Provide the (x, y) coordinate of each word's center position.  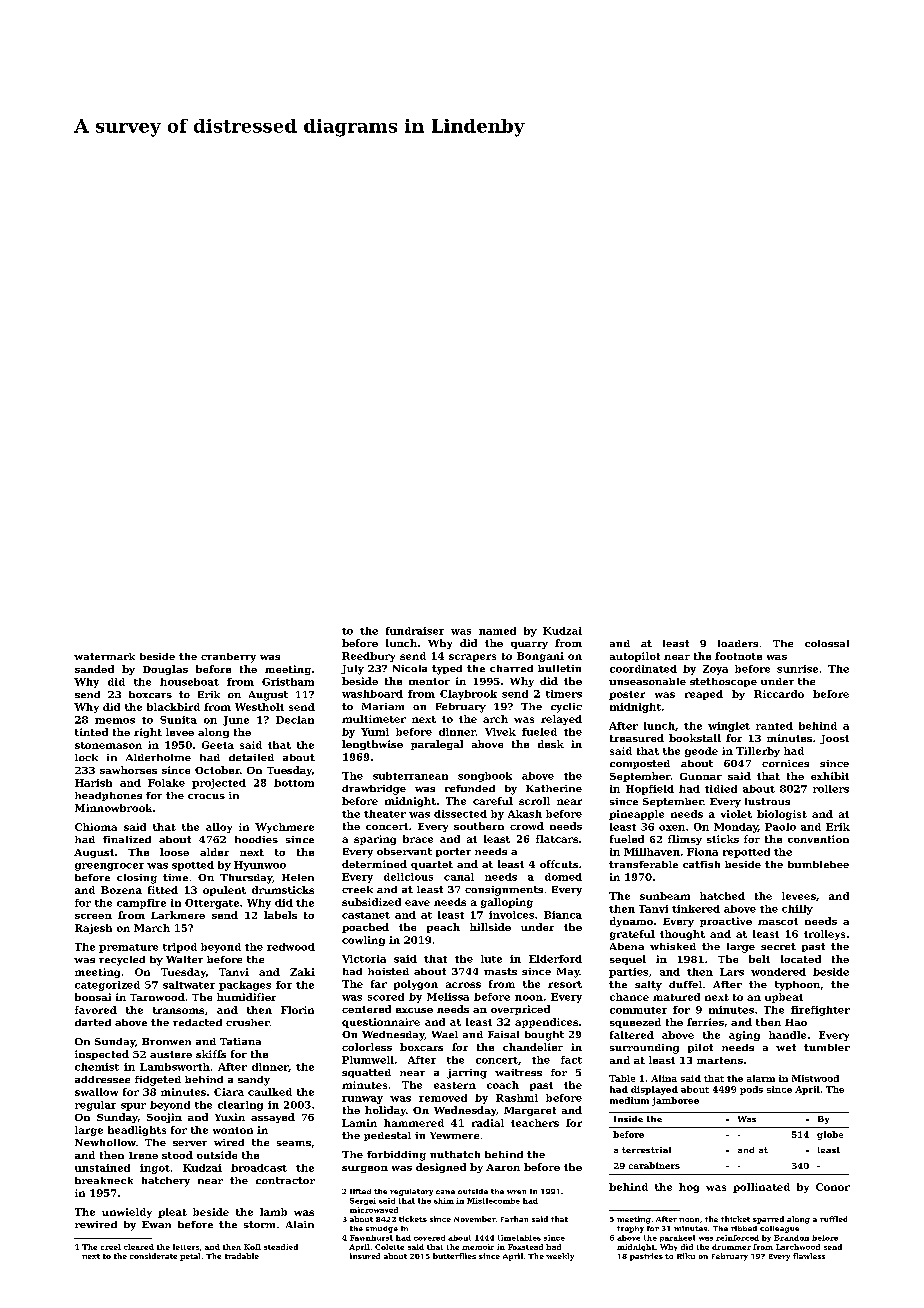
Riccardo (779, 694)
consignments (504, 891)
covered (429, 1238)
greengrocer (109, 867)
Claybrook (468, 695)
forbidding (396, 1156)
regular (95, 1106)
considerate (153, 1256)
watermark (104, 656)
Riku (686, 1256)
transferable (643, 864)
